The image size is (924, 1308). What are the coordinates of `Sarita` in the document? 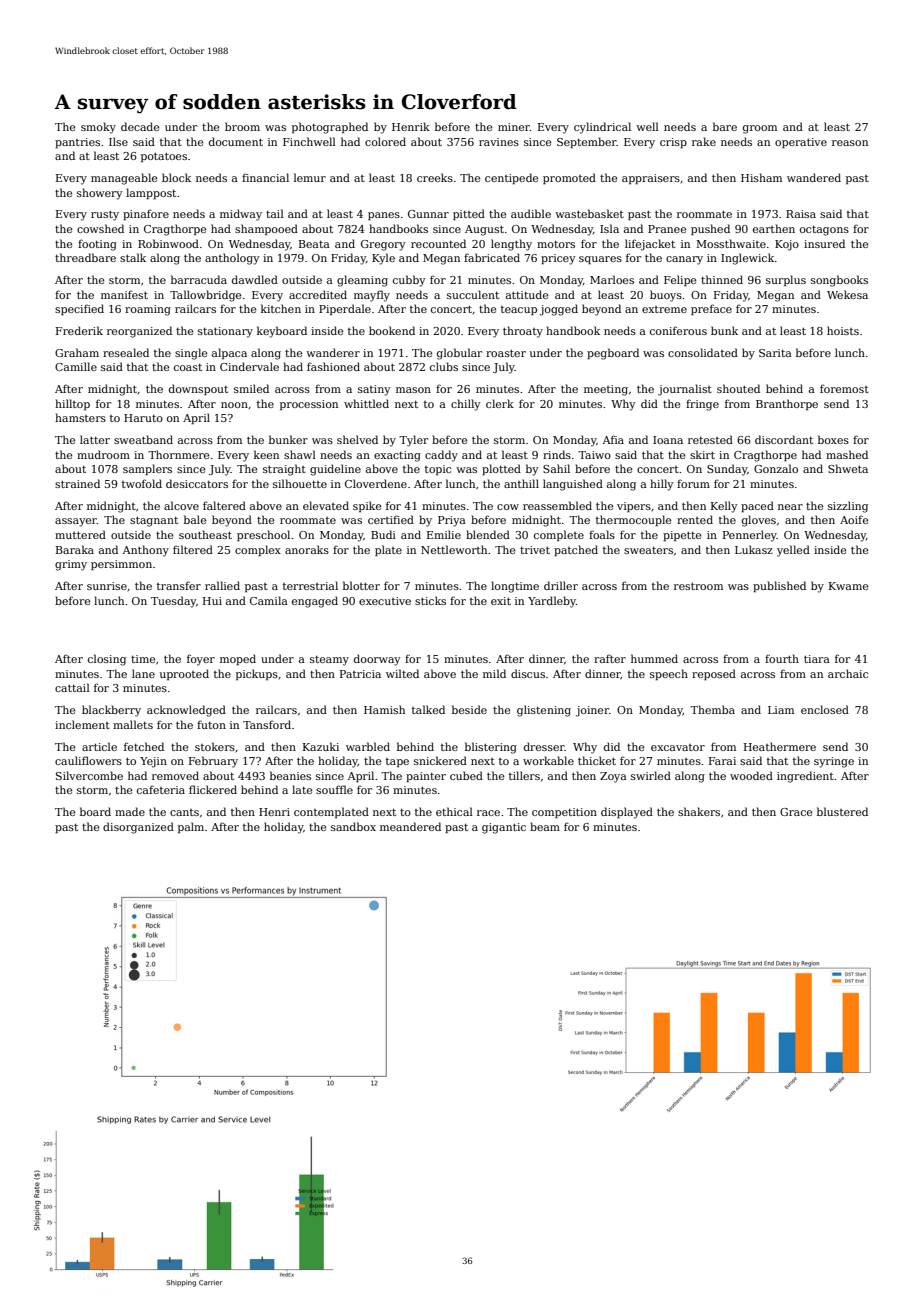 It's located at (775, 353).
